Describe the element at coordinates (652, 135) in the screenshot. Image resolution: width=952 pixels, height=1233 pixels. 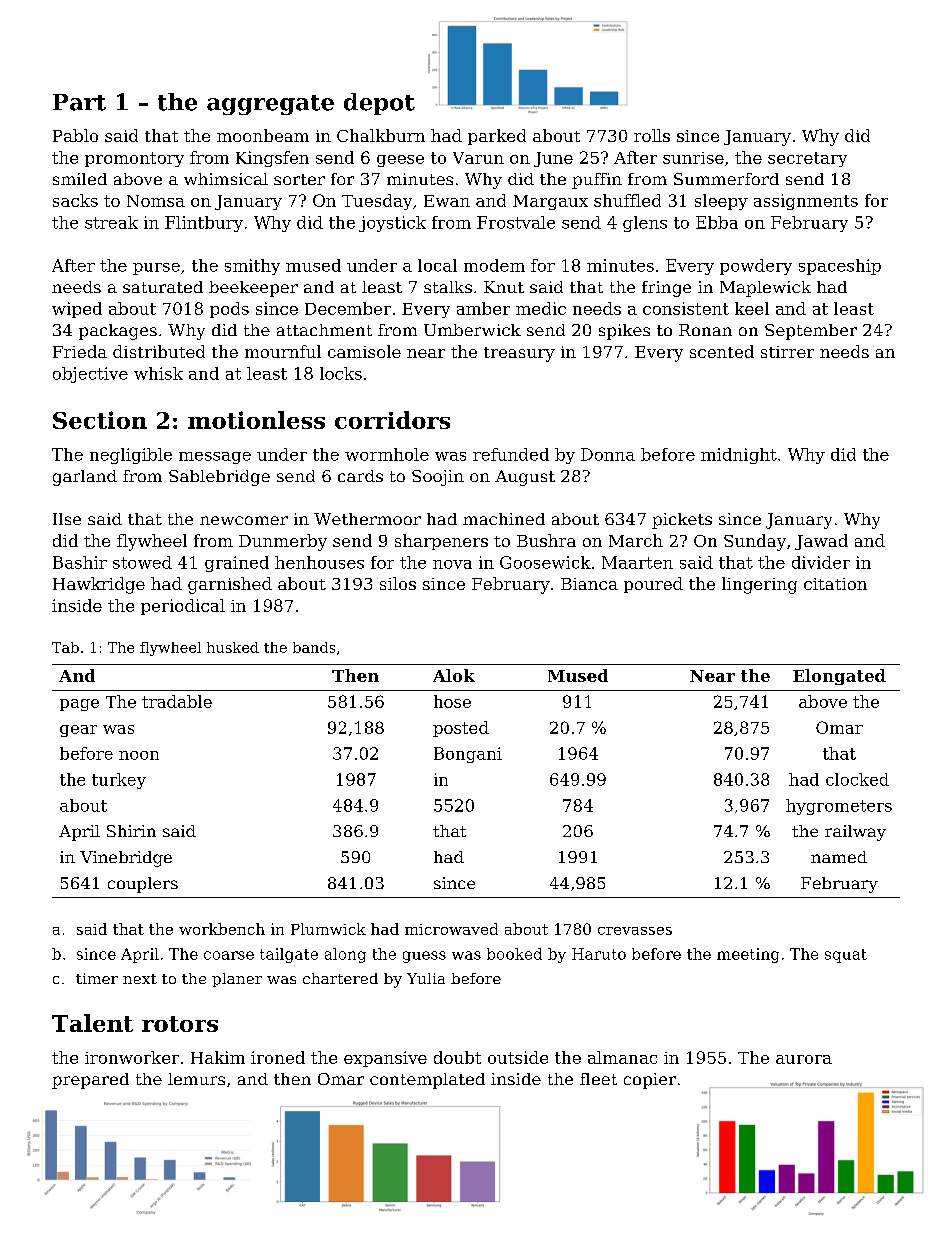
I see `rolls` at that location.
